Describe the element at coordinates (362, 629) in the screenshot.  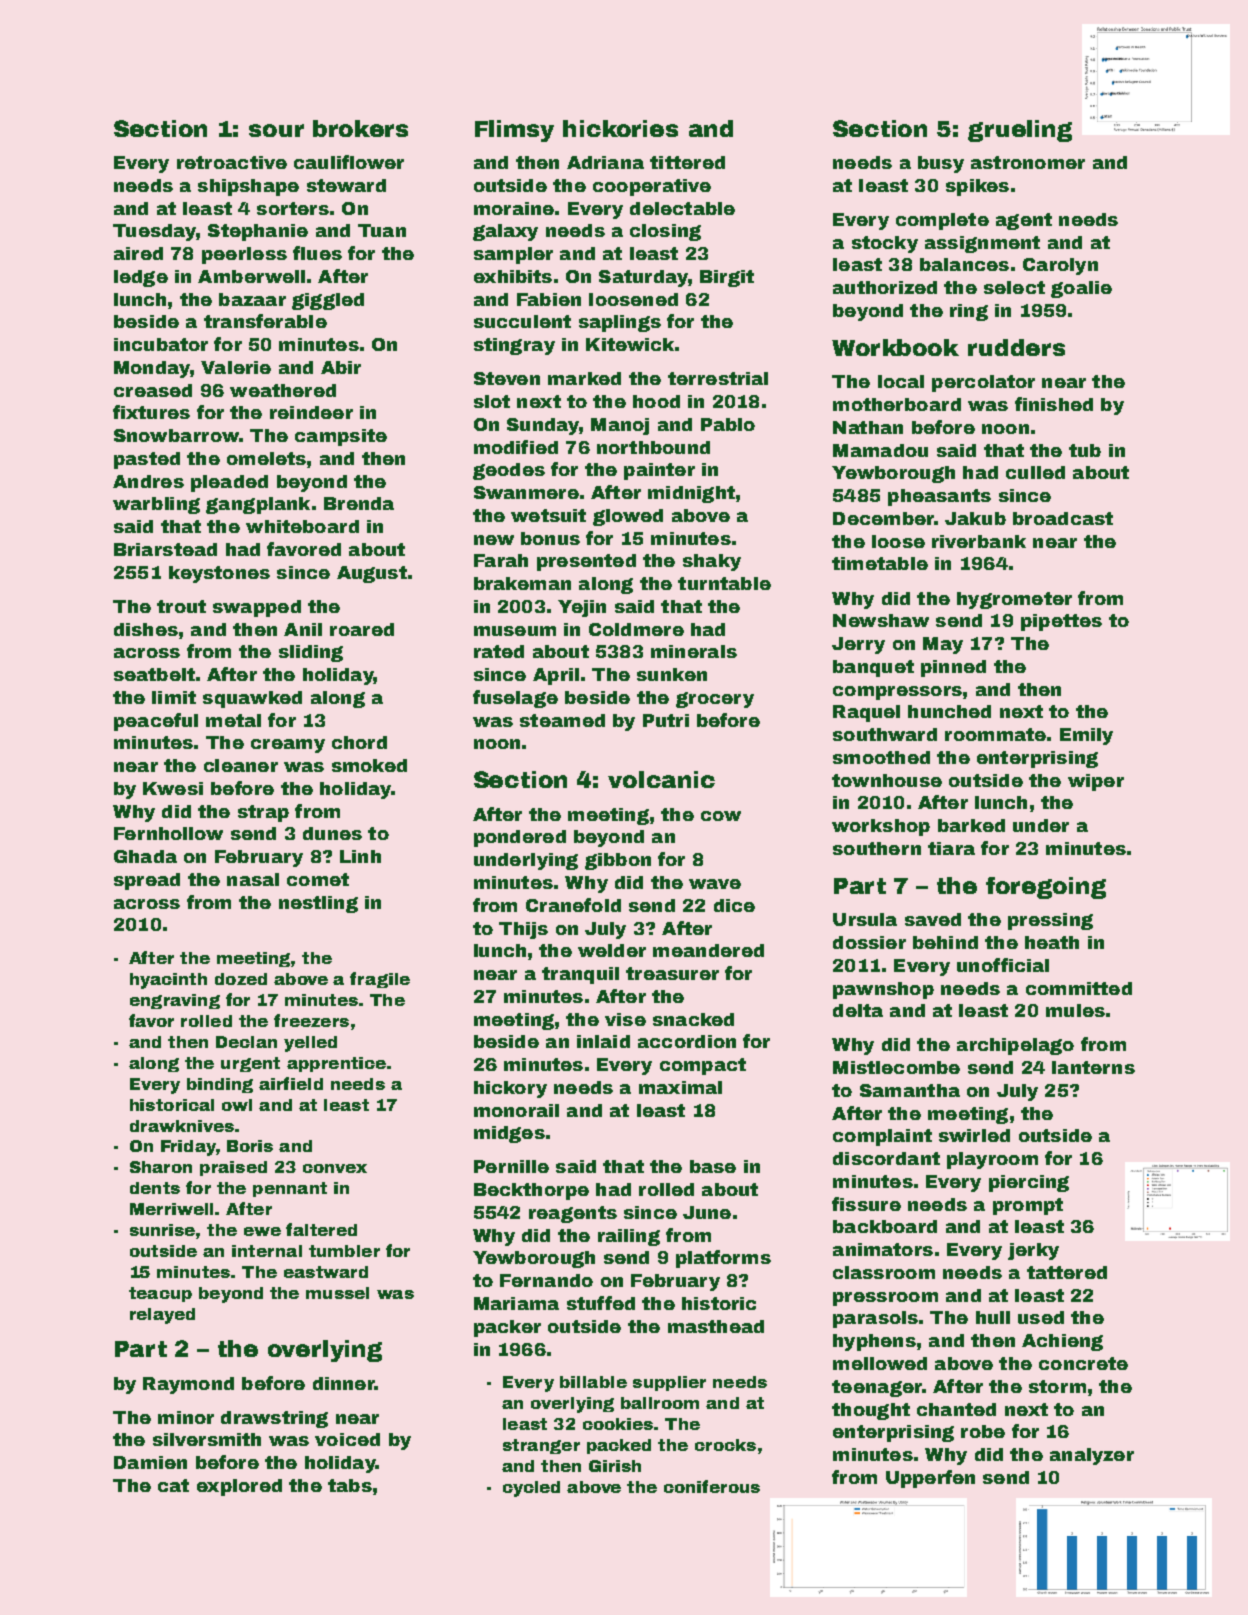
I see `roared` at that location.
